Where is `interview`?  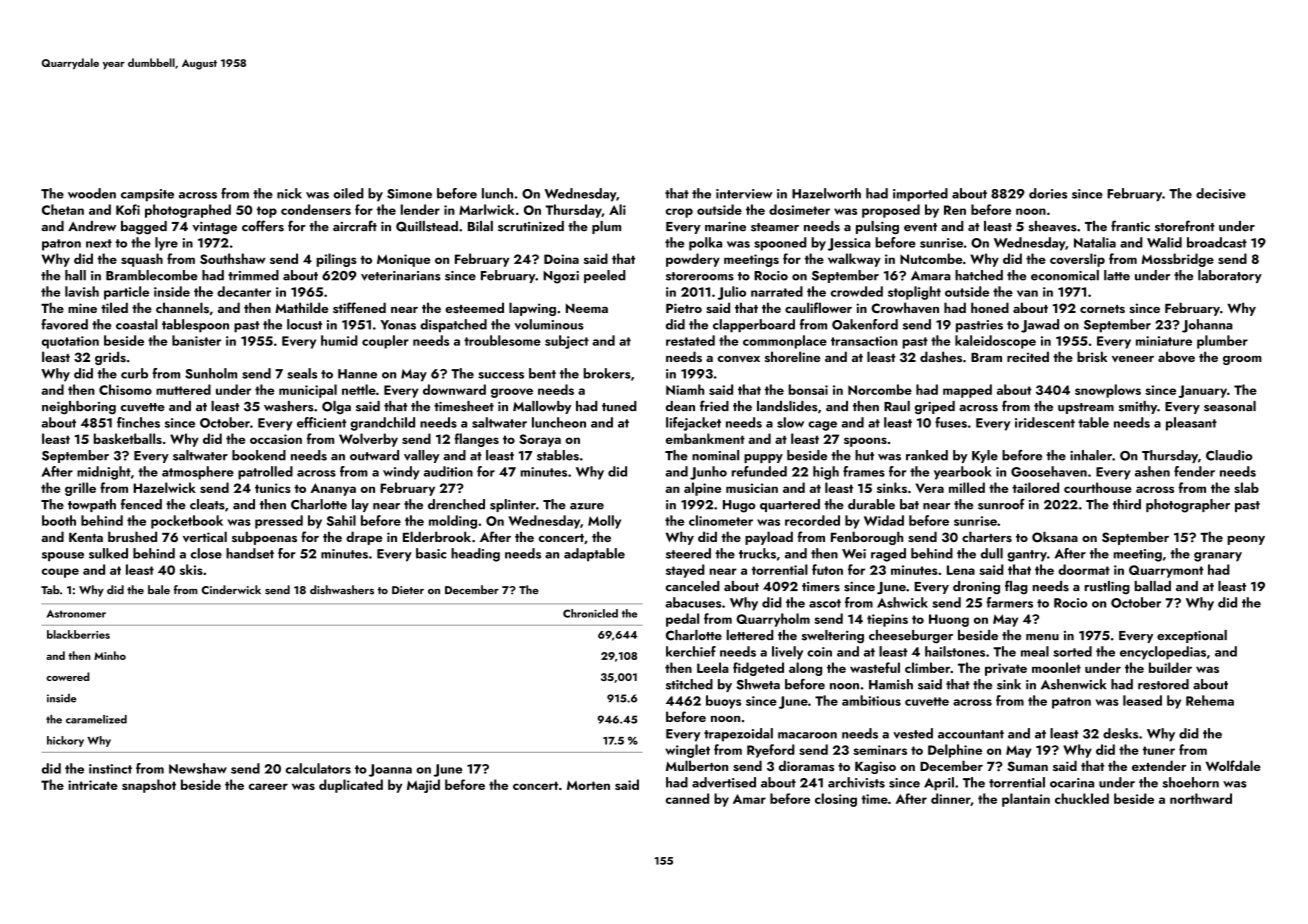
interview is located at coordinates (744, 194).
